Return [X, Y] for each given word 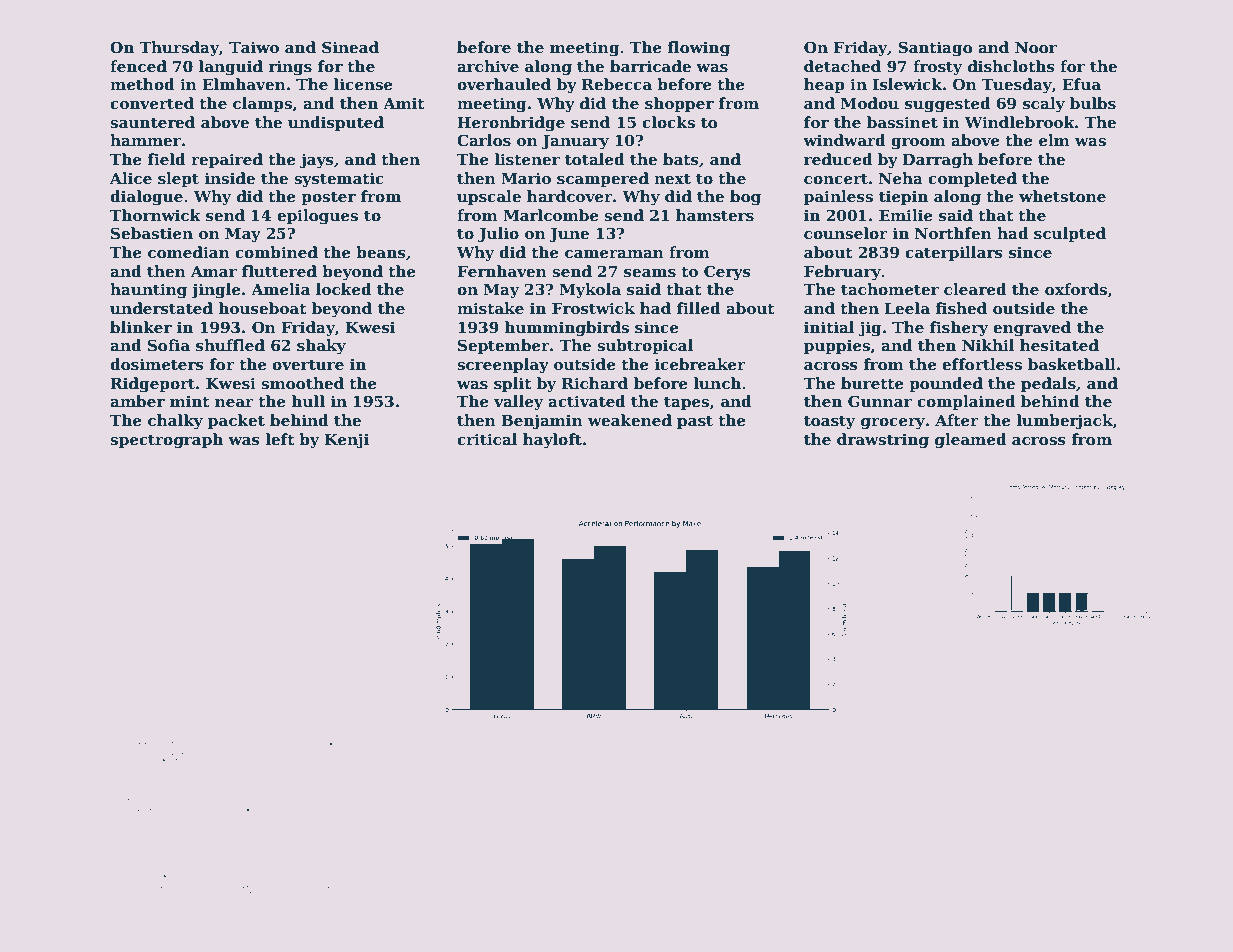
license [363, 84]
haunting [148, 291]
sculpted [1070, 234]
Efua [1081, 84]
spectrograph [166, 441]
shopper [679, 104]
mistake [490, 308]
